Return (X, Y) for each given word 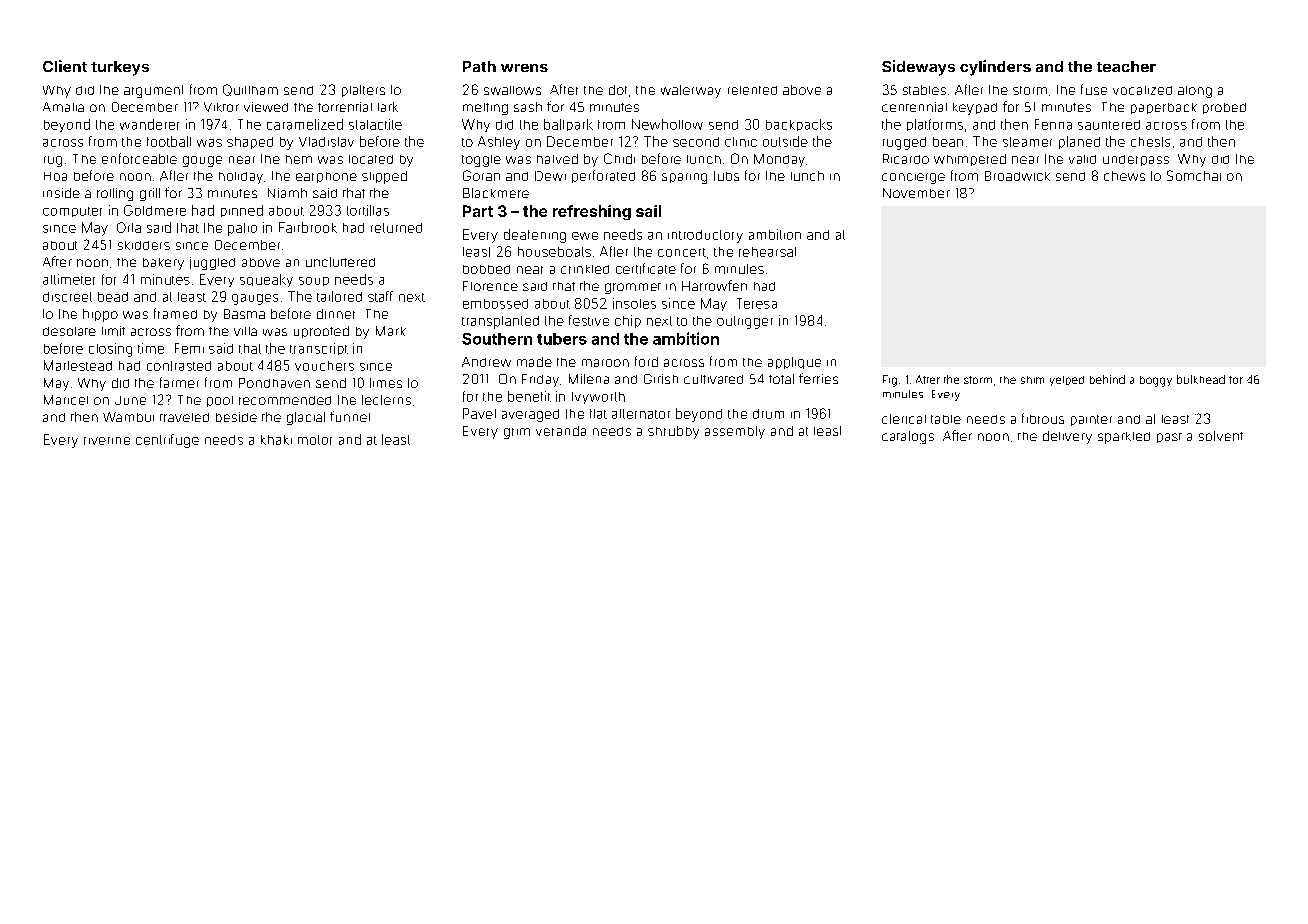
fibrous (1043, 418)
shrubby (673, 432)
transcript (319, 349)
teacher (1126, 66)
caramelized (305, 124)
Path (479, 66)
